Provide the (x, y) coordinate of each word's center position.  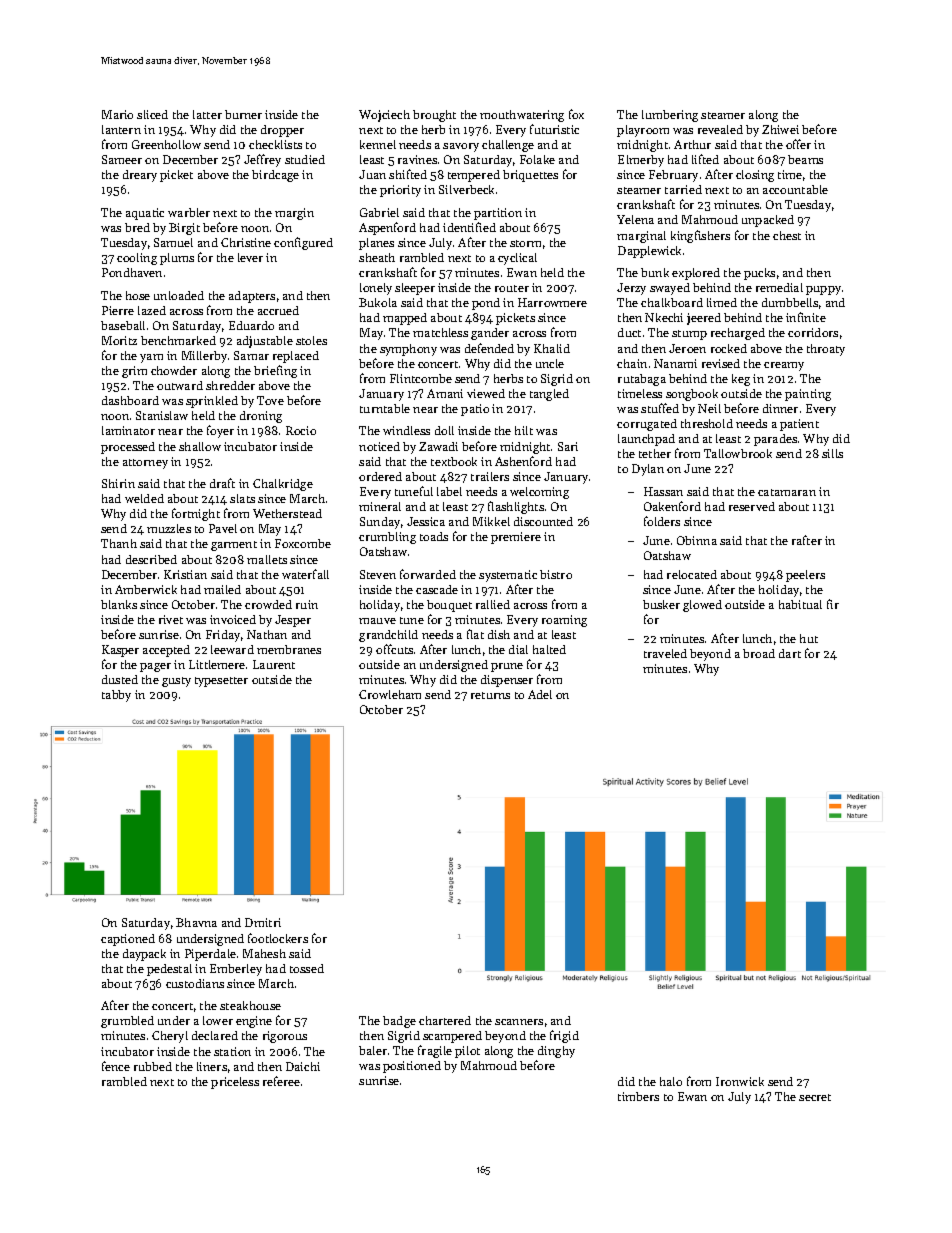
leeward (232, 649)
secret (815, 1097)
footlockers (278, 938)
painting (808, 395)
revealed (720, 129)
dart (790, 653)
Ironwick (740, 1081)
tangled (549, 395)
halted (549, 649)
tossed (307, 968)
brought (434, 116)
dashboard (130, 400)
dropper (282, 131)
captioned (128, 940)
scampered (452, 1037)
